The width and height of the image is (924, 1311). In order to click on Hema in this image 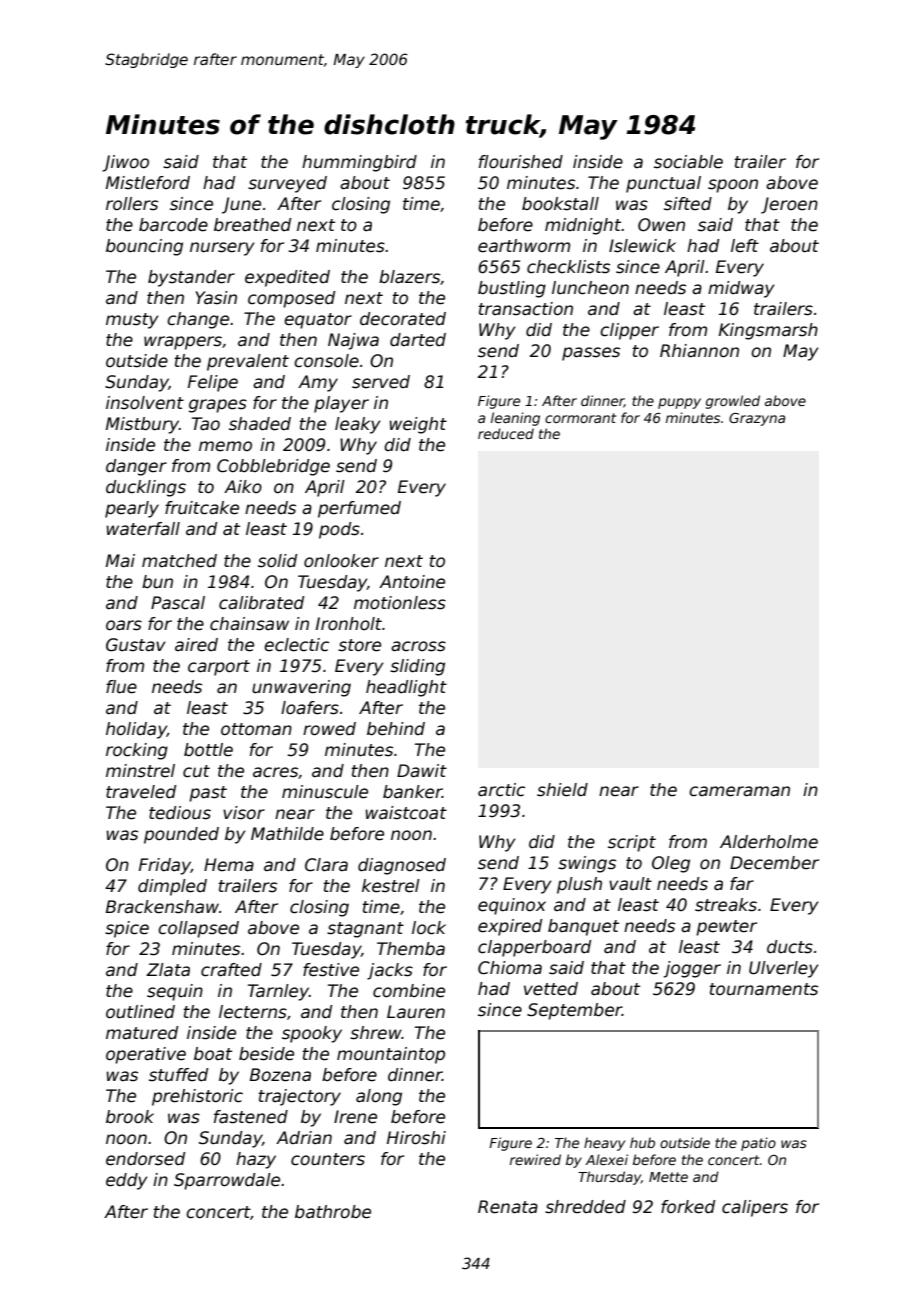, I will do `click(229, 865)`.
